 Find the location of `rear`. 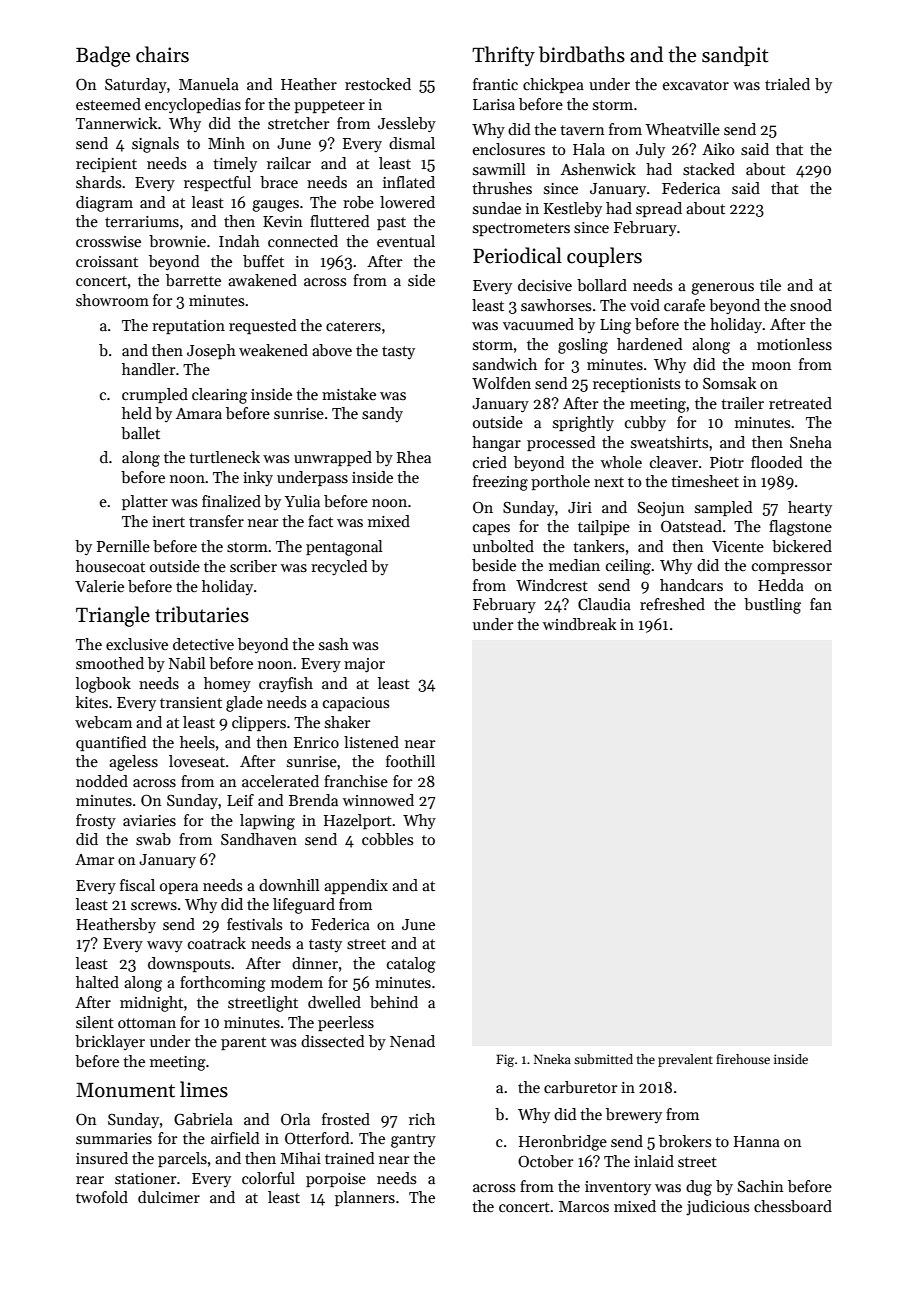

rear is located at coordinates (90, 1180).
